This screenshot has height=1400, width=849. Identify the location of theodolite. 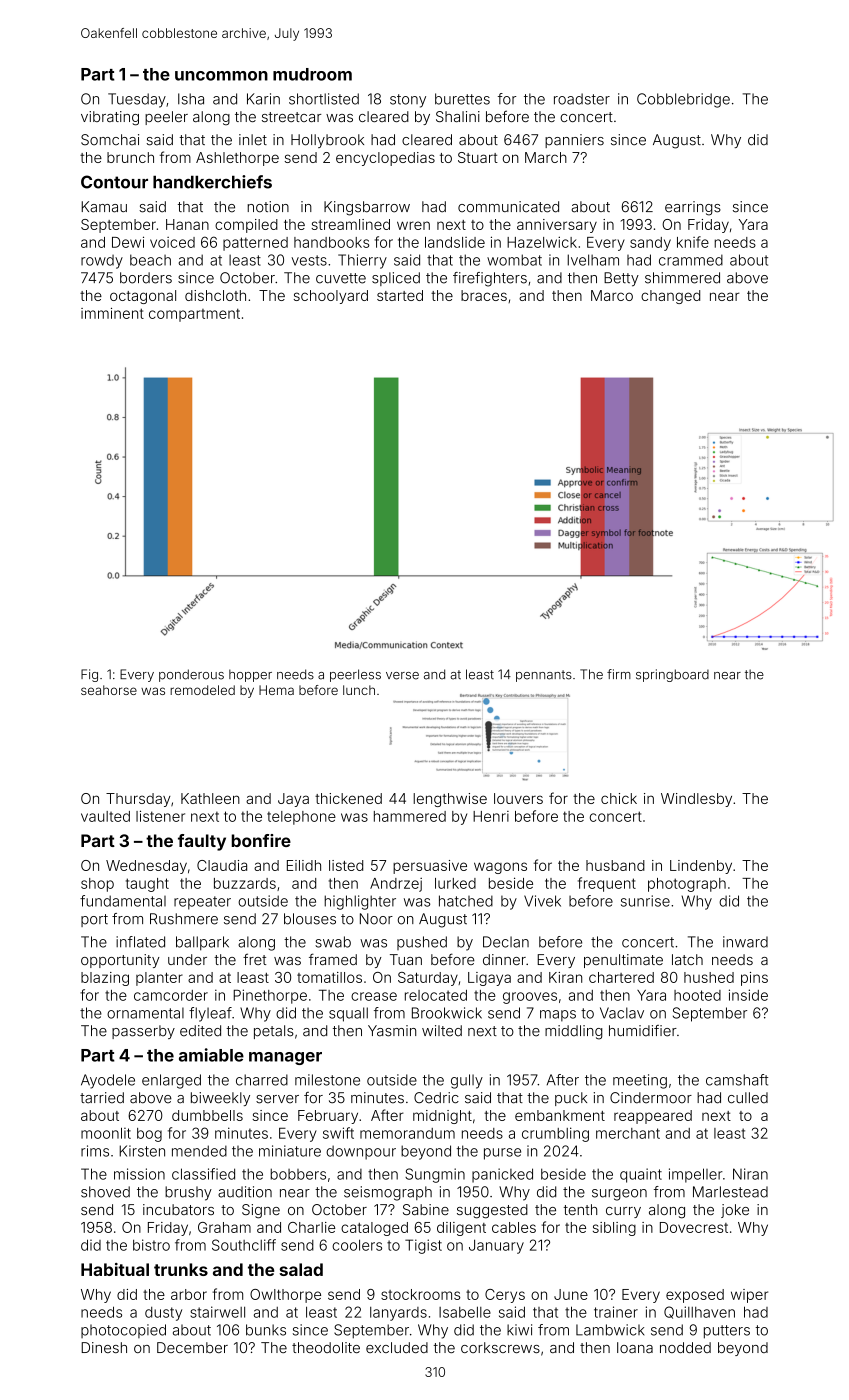
(326, 1347).
